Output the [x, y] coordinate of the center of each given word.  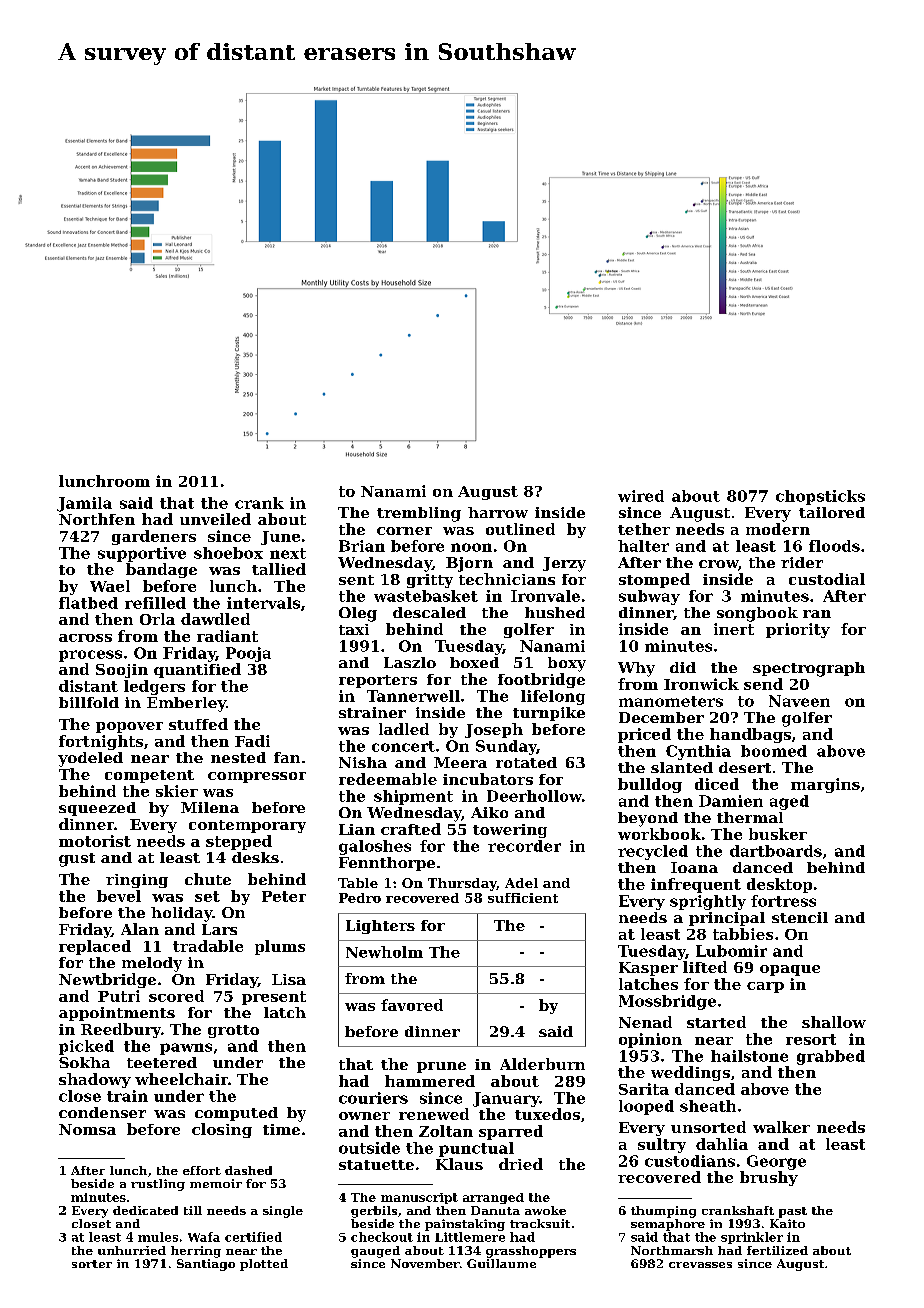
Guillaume [501, 1263]
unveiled [215, 519]
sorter [92, 1264]
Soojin [122, 671]
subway [649, 597]
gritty [430, 581]
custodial [827, 579]
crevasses [700, 1265]
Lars [219, 929]
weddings [690, 1073]
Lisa [289, 979]
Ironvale [545, 596]
